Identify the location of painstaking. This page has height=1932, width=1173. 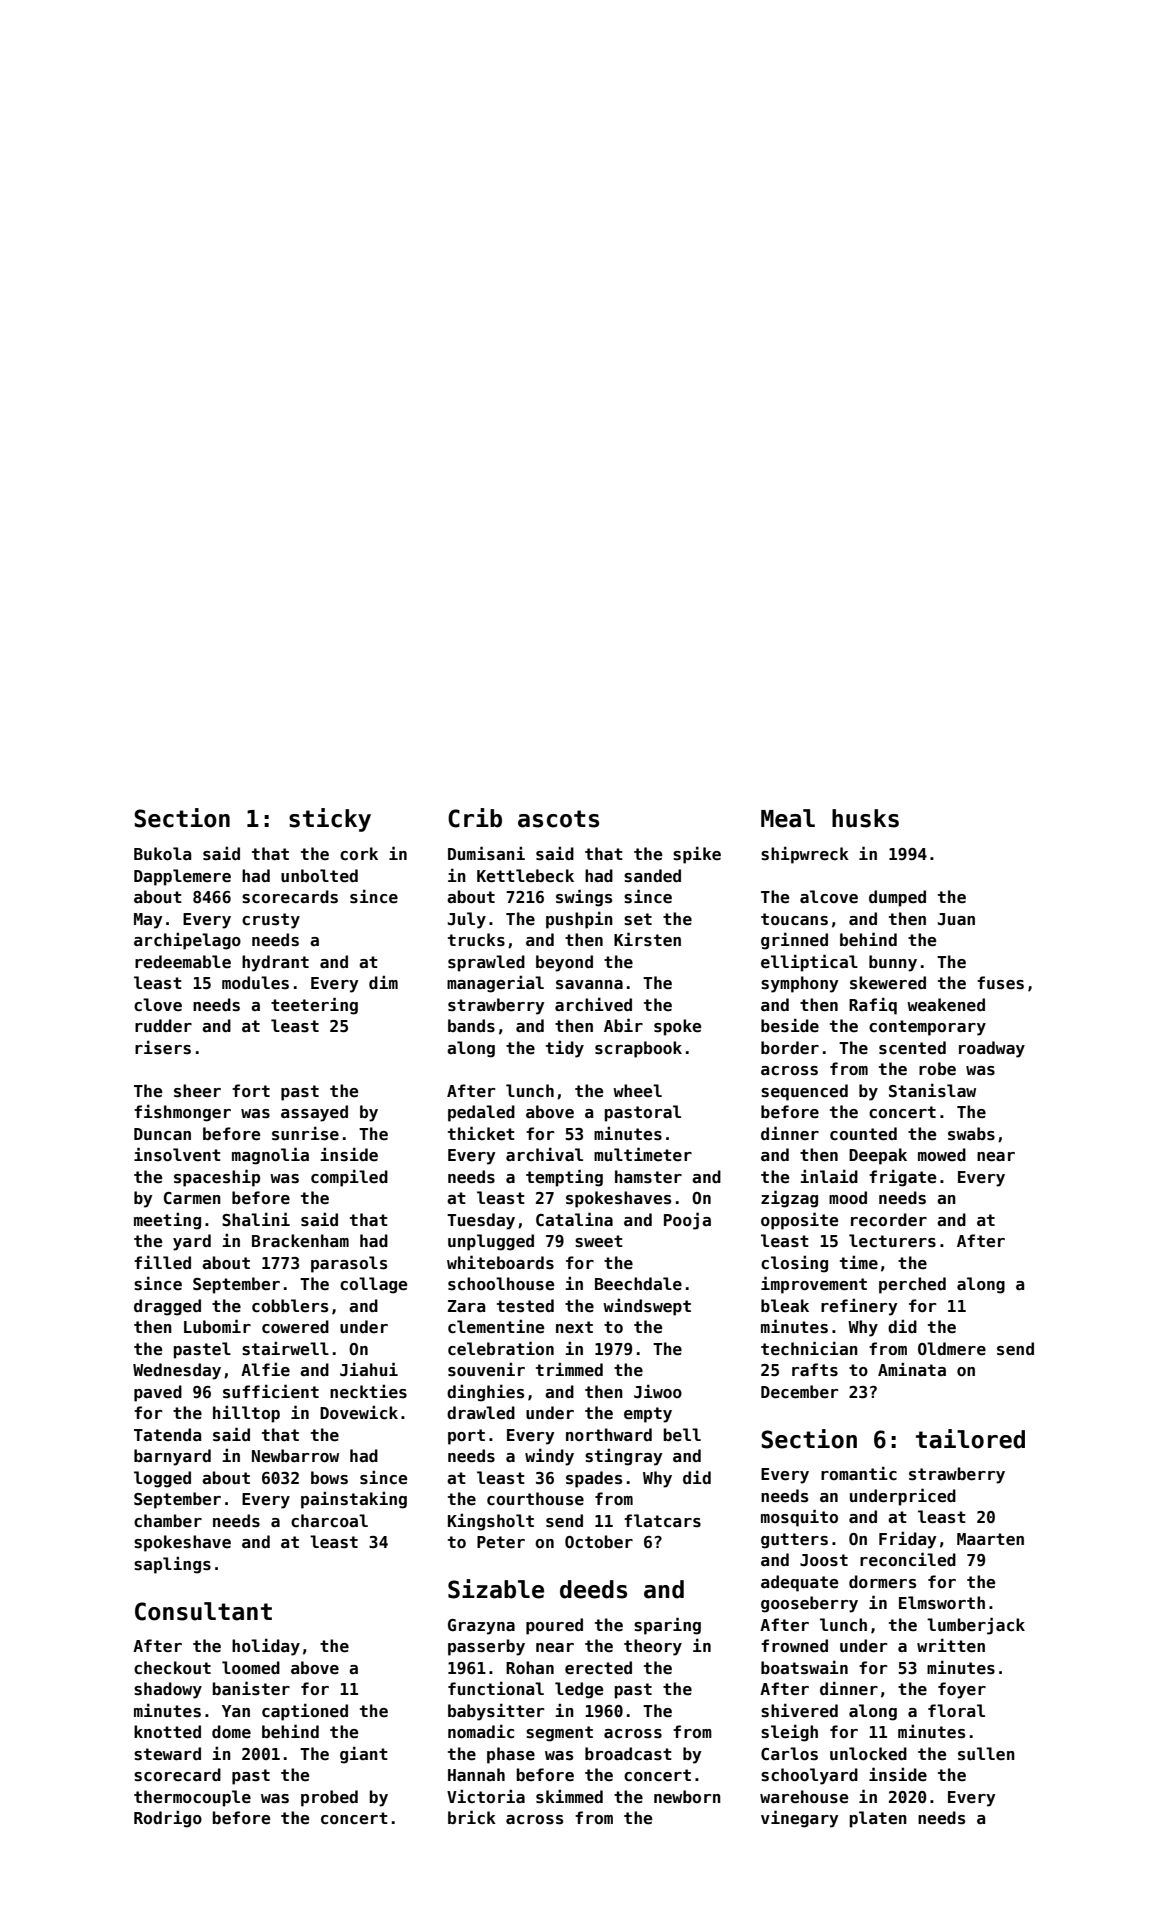
(354, 1500).
